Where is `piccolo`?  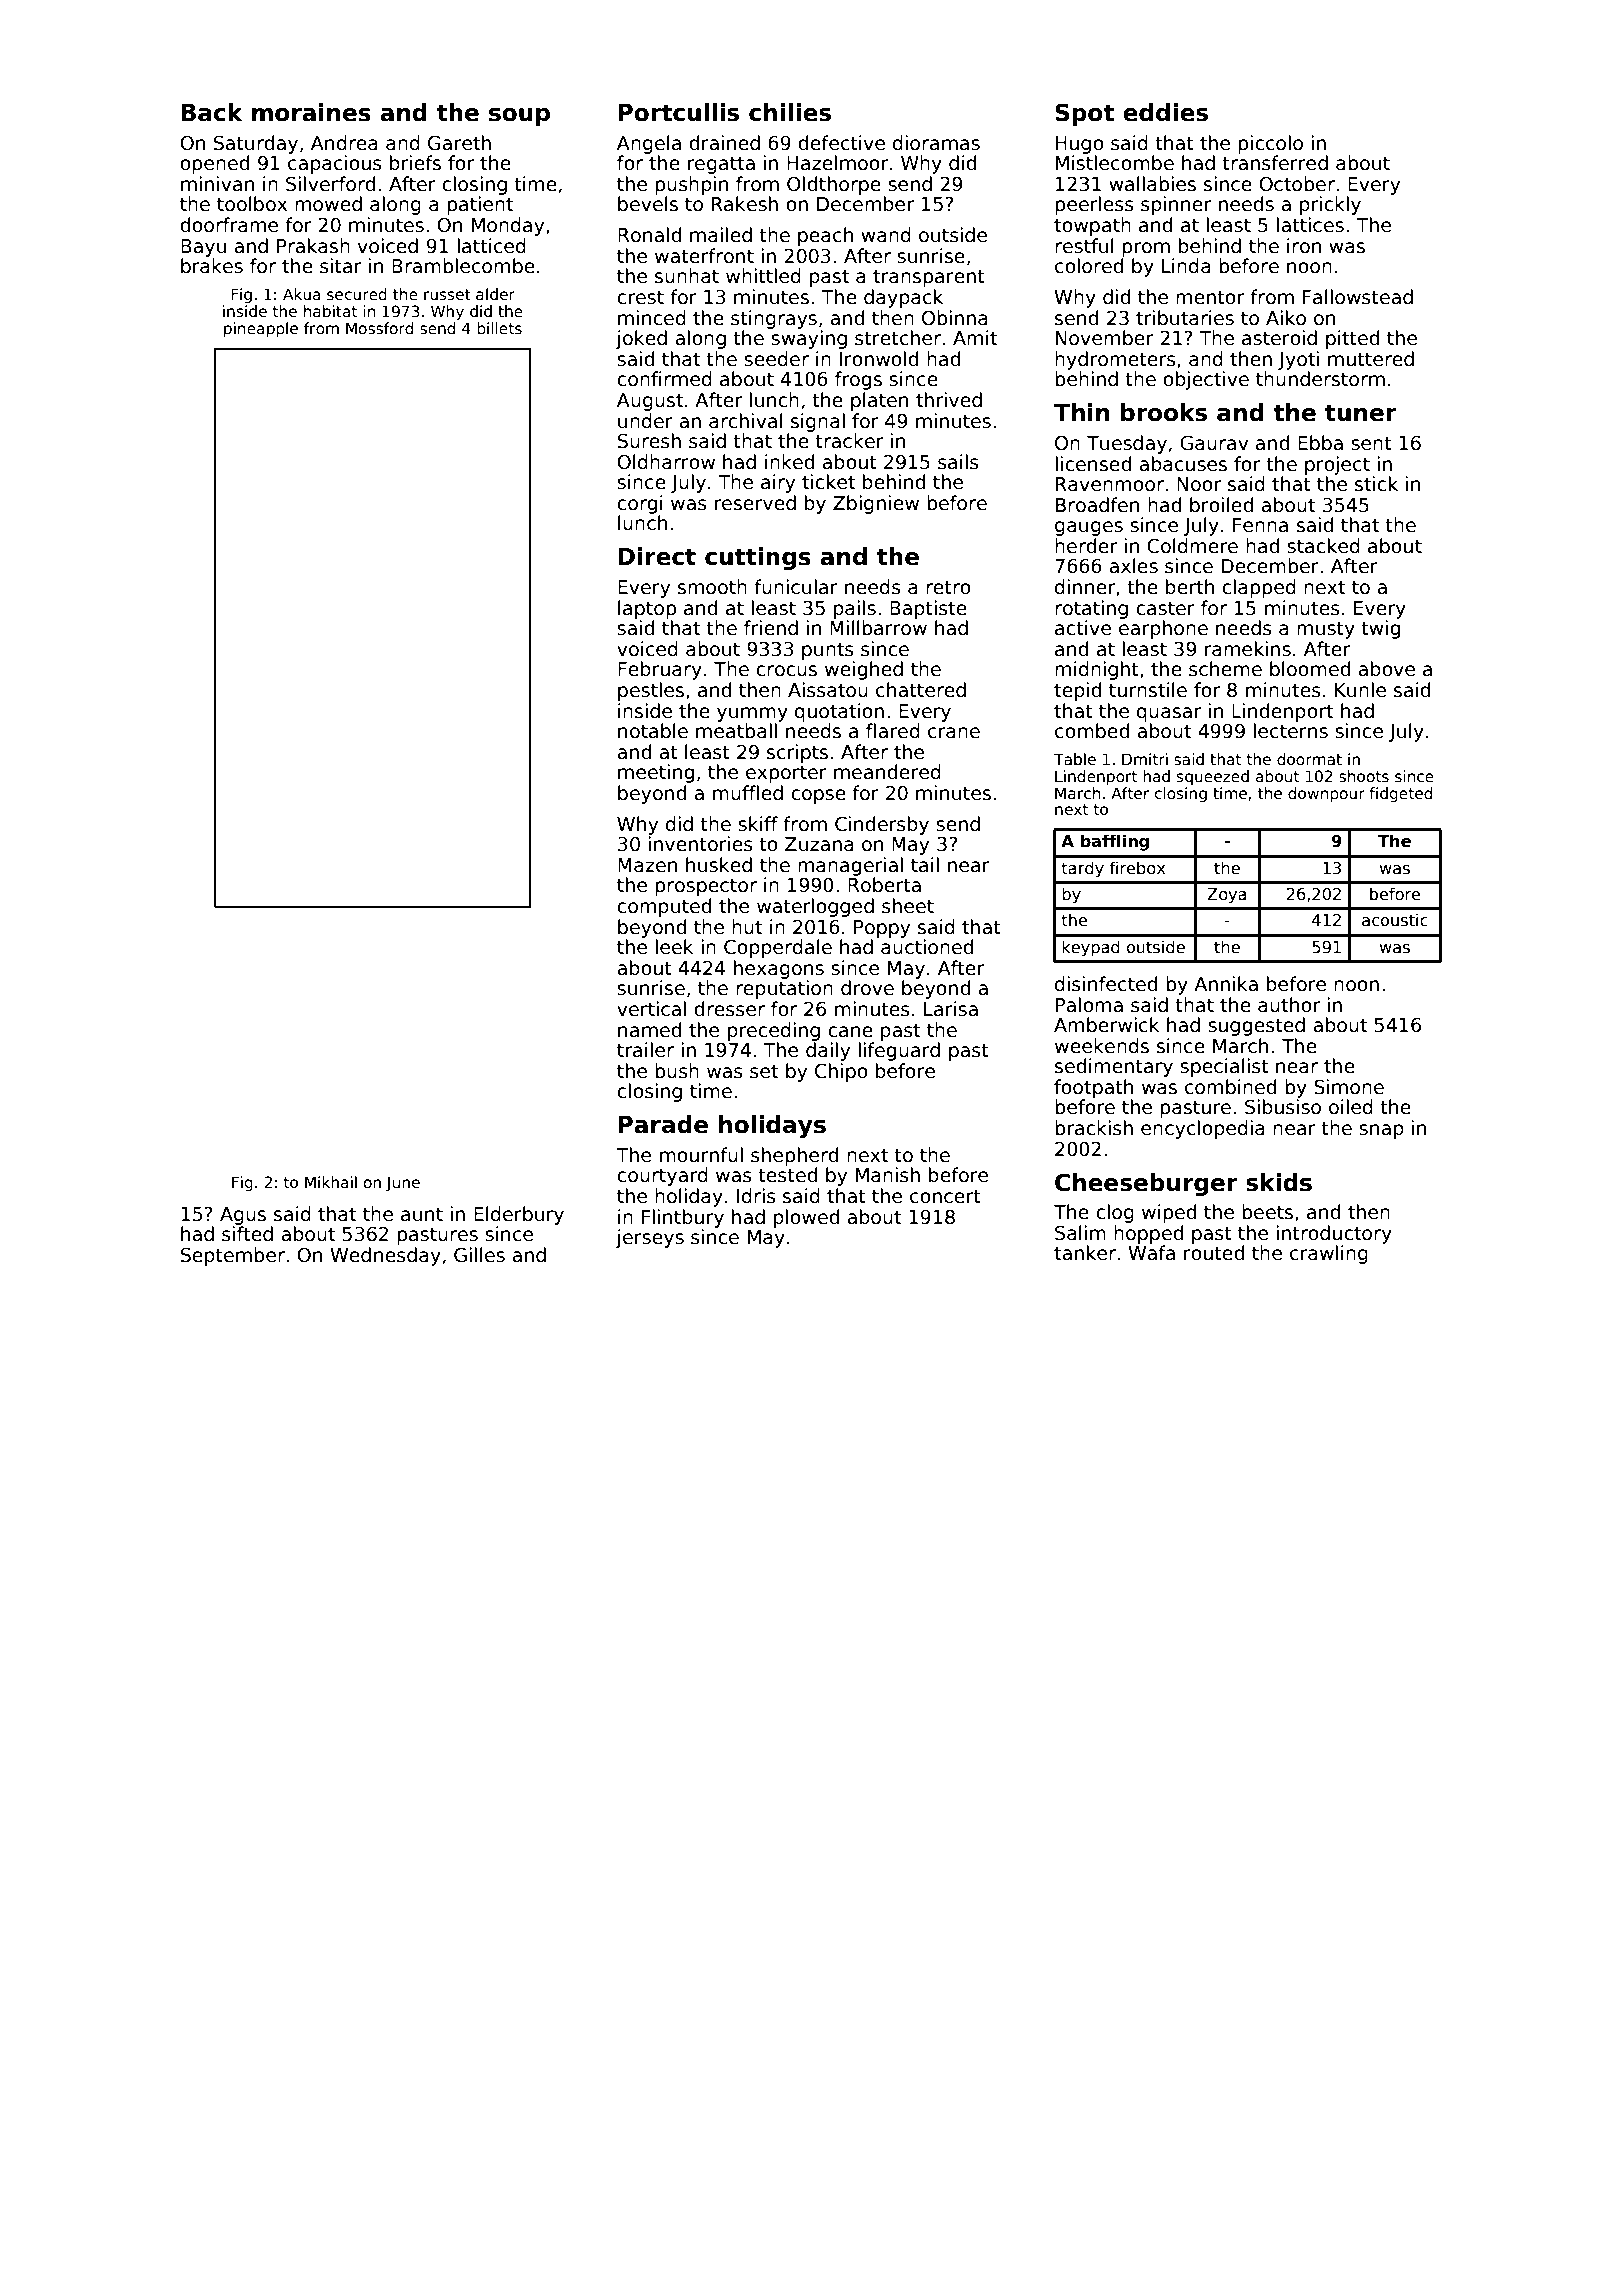
piccolo is located at coordinates (1270, 144).
